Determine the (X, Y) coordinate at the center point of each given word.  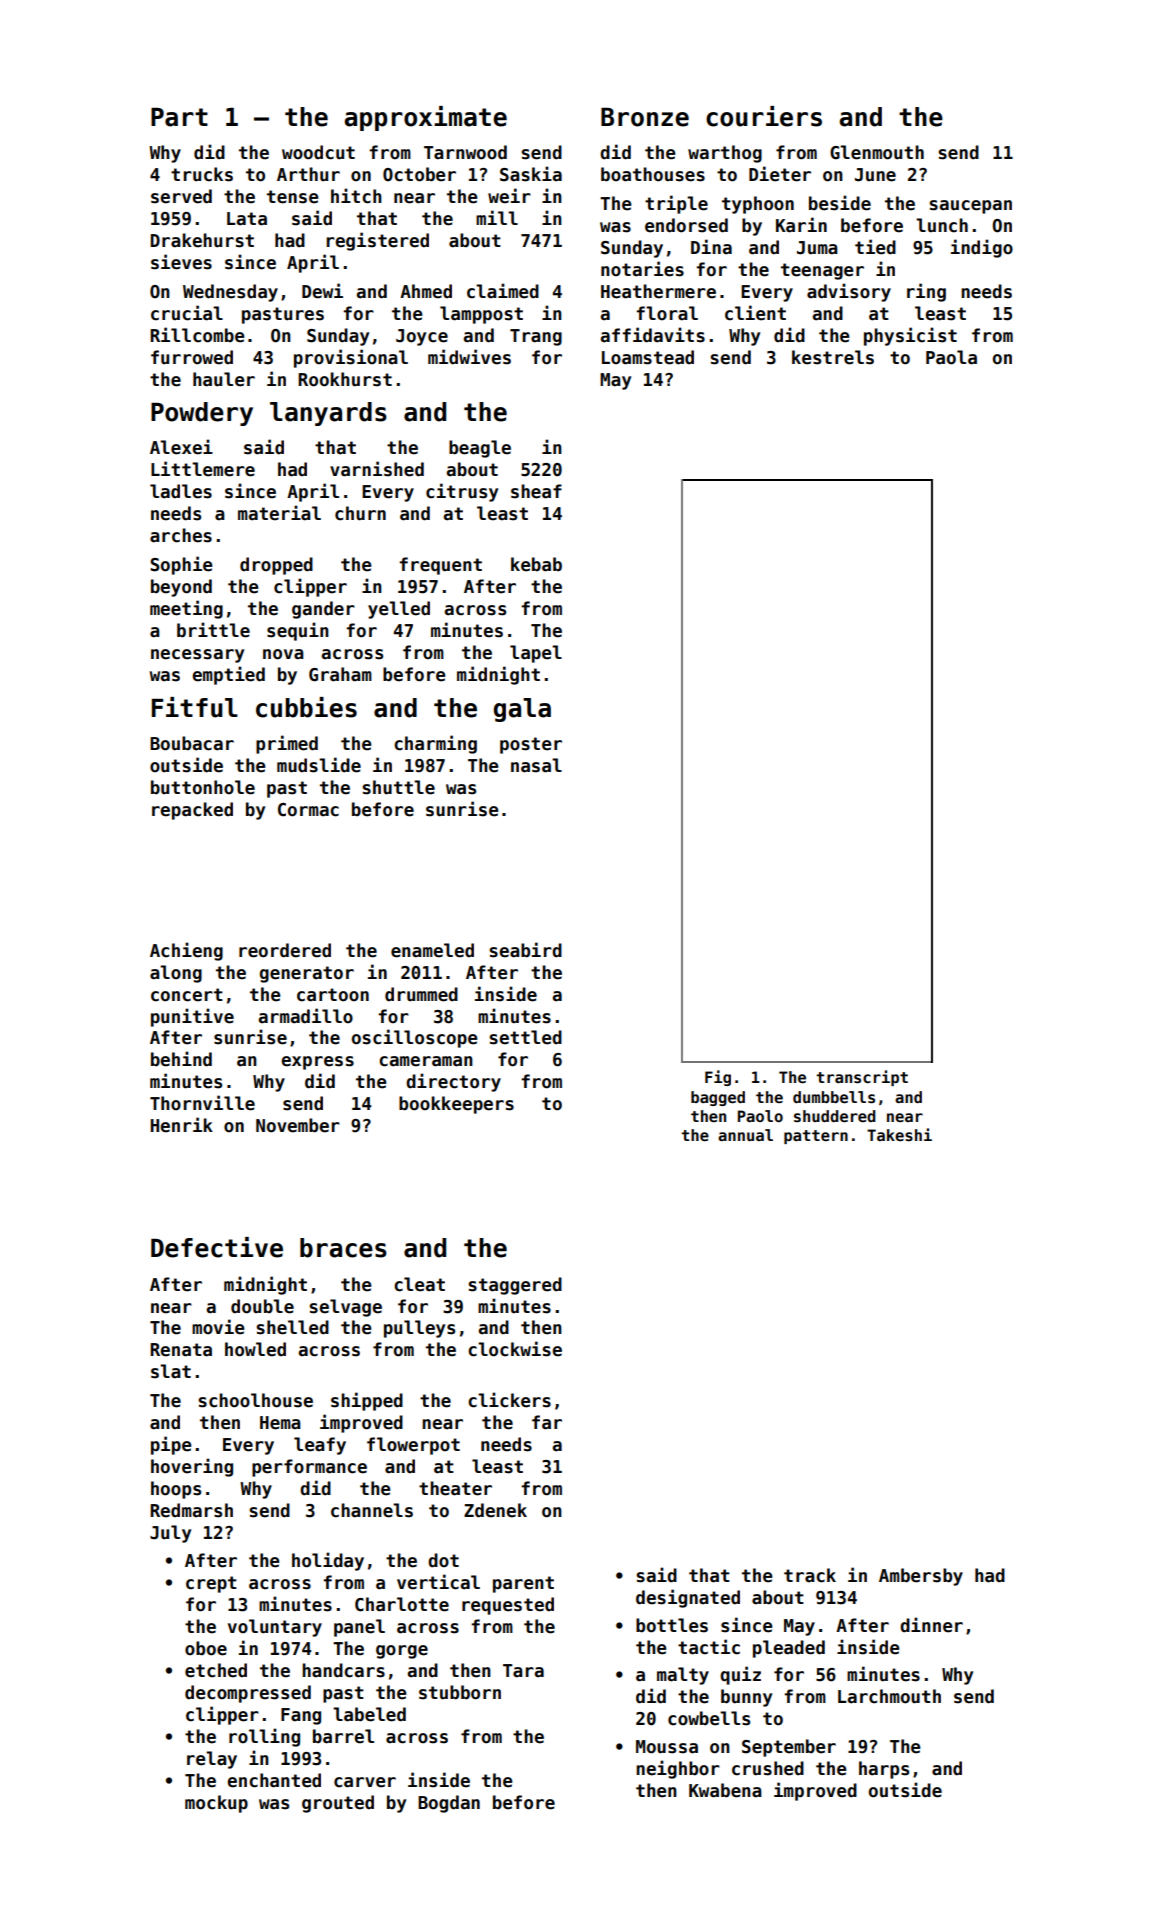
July (170, 1534)
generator (307, 974)
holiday (328, 1561)
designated (688, 1598)
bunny (746, 1698)
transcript (862, 1078)
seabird (526, 950)
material (279, 513)
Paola (951, 357)
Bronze (645, 117)
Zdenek (495, 1510)
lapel (536, 654)
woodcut (318, 152)
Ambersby (921, 1577)
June (875, 175)
